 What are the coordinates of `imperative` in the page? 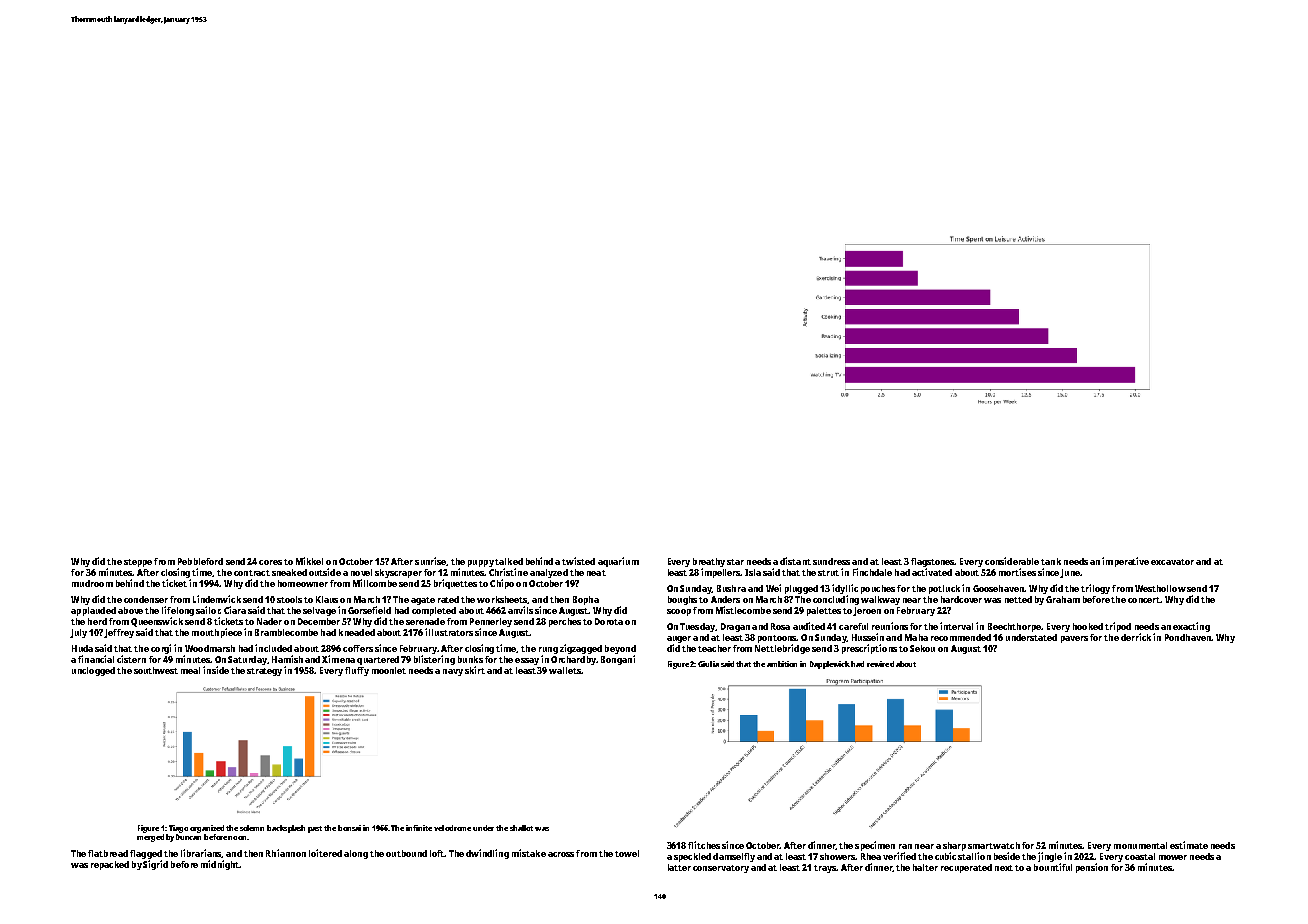 It's located at (1125, 562).
